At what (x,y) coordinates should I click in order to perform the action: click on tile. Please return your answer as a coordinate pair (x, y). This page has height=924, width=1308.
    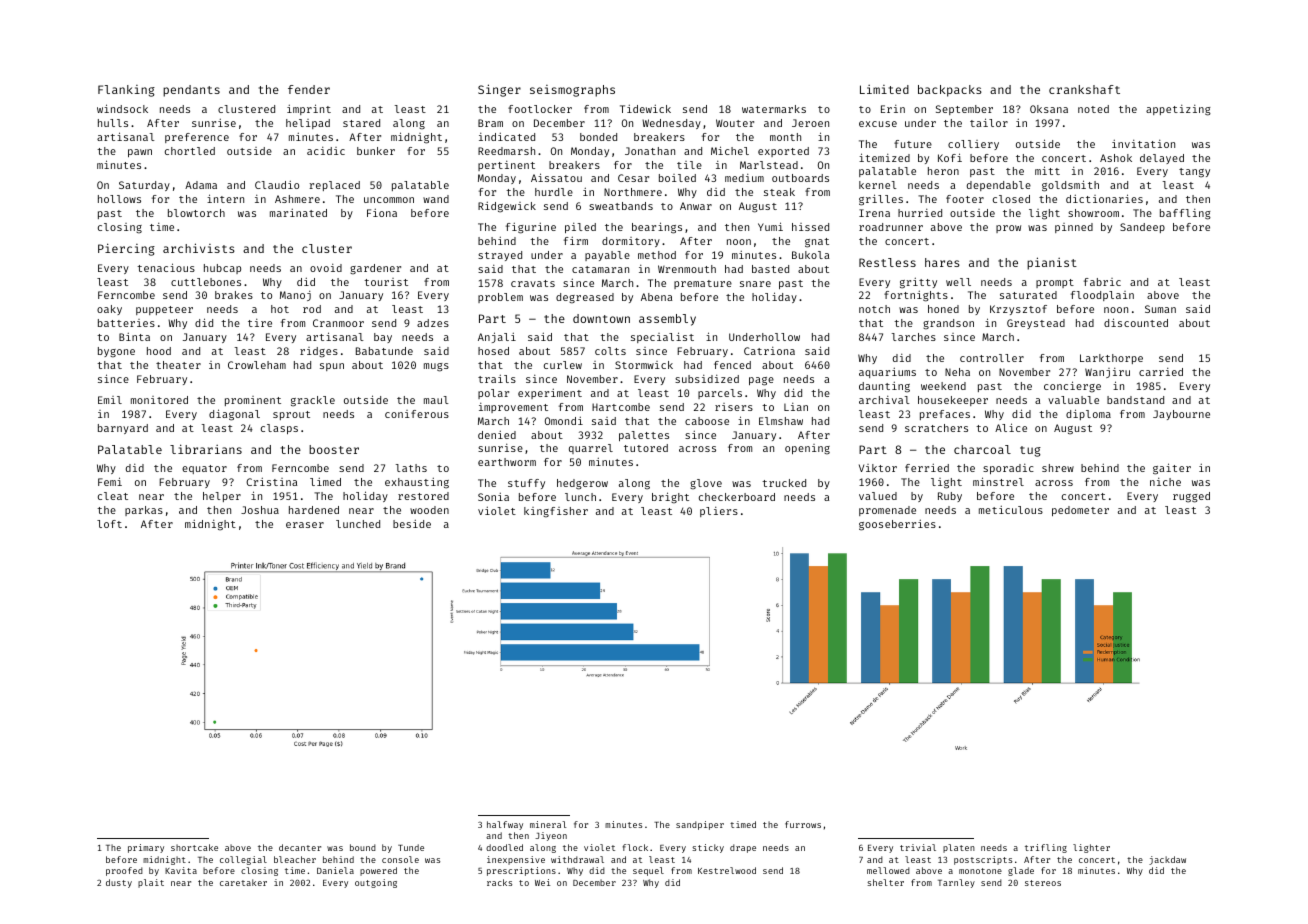
    Looking at the image, I should click on (689, 165).
